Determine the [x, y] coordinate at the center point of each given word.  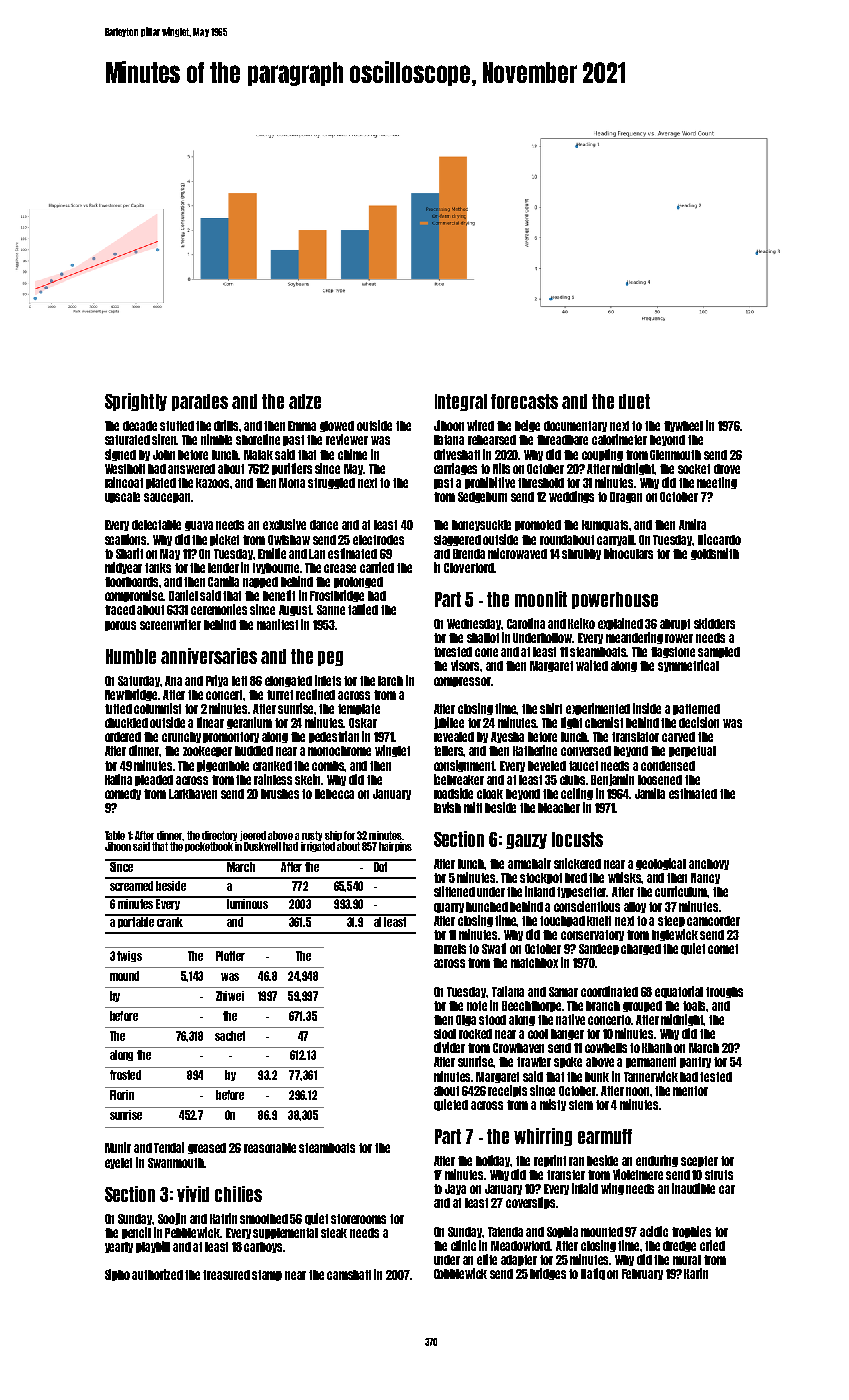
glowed [337, 426]
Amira [692, 524]
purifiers [292, 469]
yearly [119, 1247]
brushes [280, 794]
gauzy [526, 841]
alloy [635, 907]
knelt [599, 921]
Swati [494, 948]
